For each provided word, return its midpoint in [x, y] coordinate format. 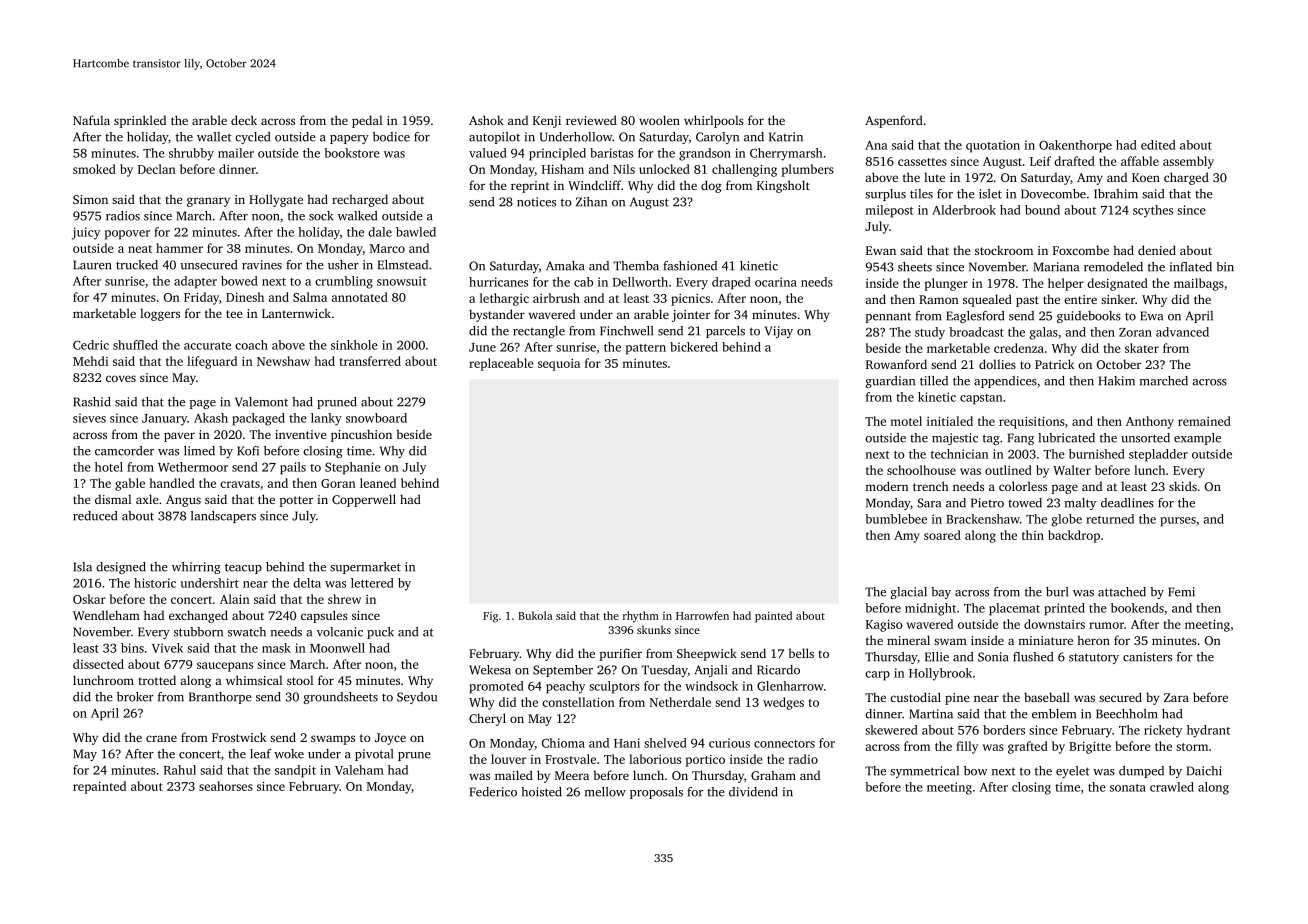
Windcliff [594, 185]
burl [1057, 592]
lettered [372, 583]
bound [1042, 210]
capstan [981, 399]
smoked [94, 169]
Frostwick [239, 737]
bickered [694, 347]
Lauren [92, 265]
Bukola [535, 615]
